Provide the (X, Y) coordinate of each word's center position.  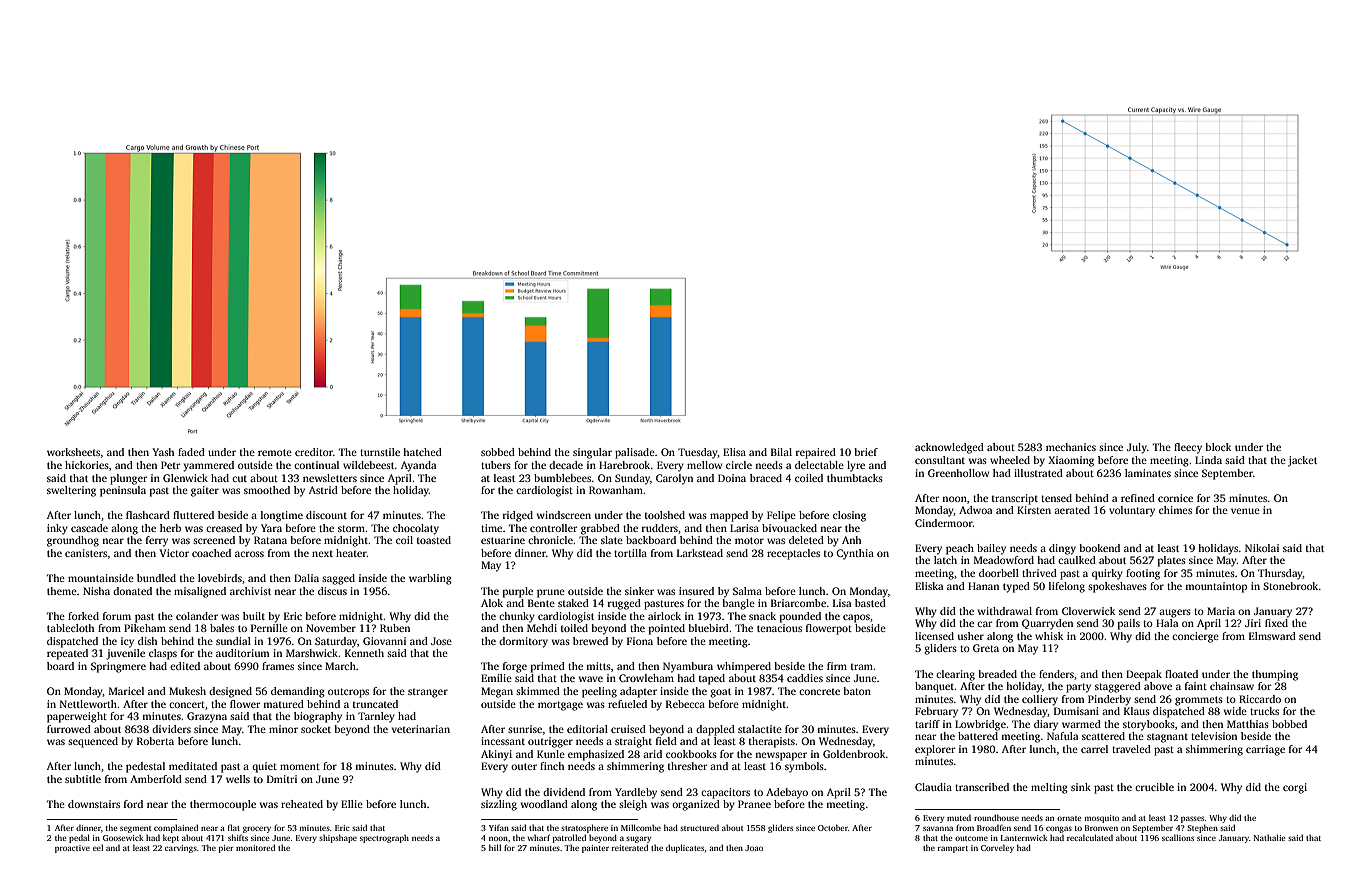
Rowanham (616, 490)
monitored (255, 847)
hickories (87, 465)
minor (283, 729)
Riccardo (1260, 699)
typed (1016, 587)
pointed (667, 629)
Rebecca (685, 704)
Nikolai (1262, 548)
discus (332, 591)
